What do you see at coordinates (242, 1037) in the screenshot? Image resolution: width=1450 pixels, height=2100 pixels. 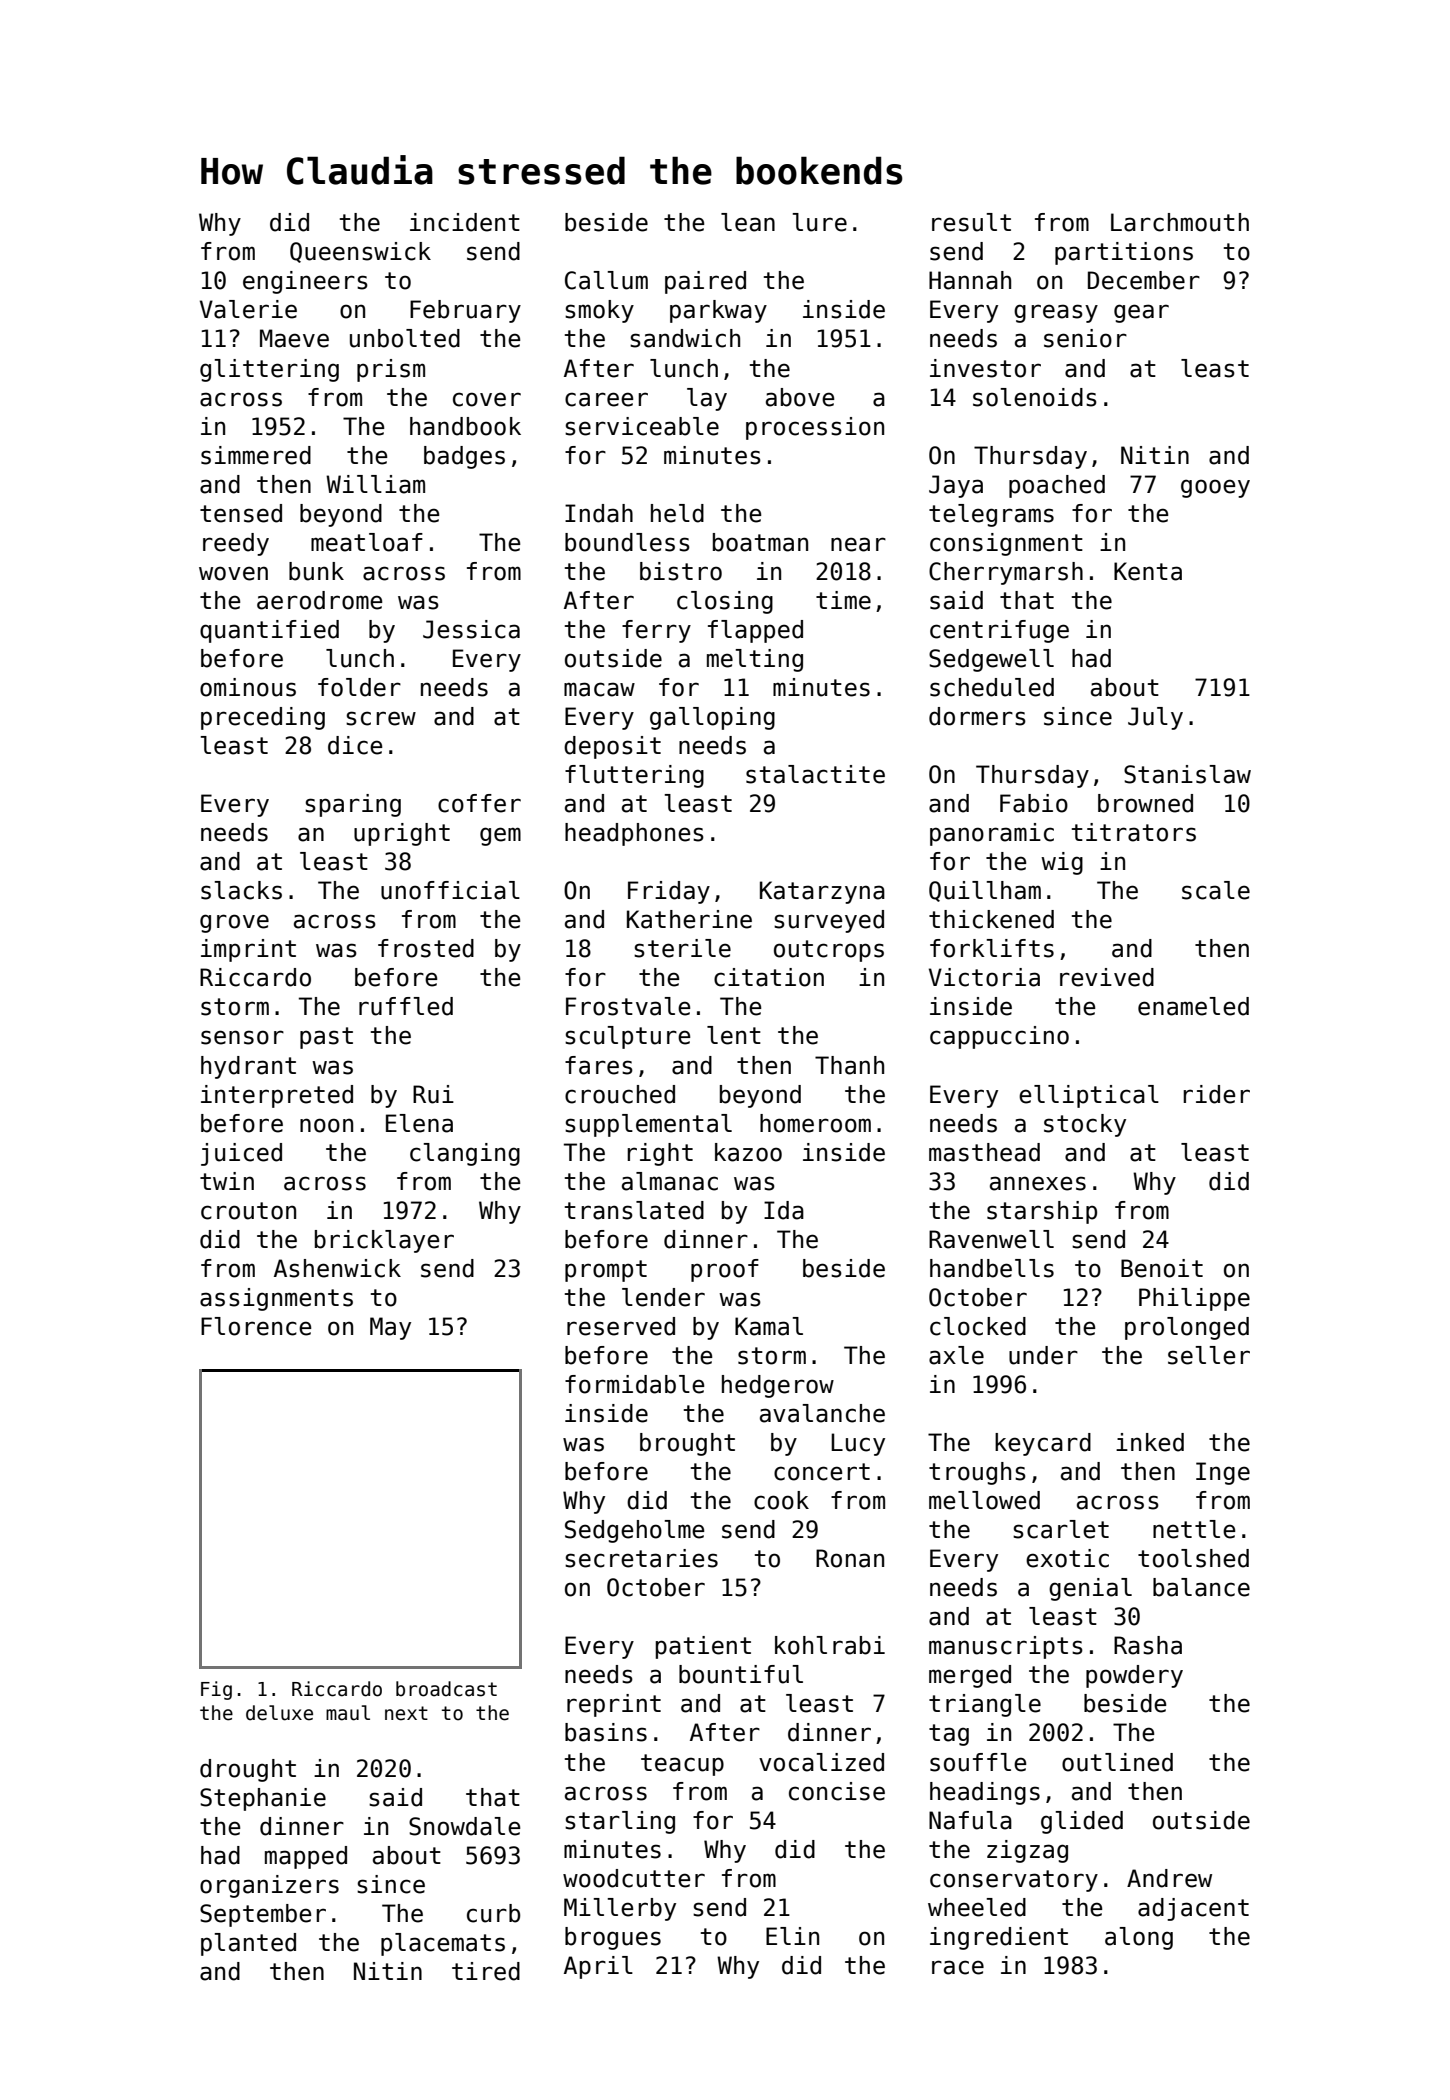 I see `sensor` at bounding box center [242, 1037].
